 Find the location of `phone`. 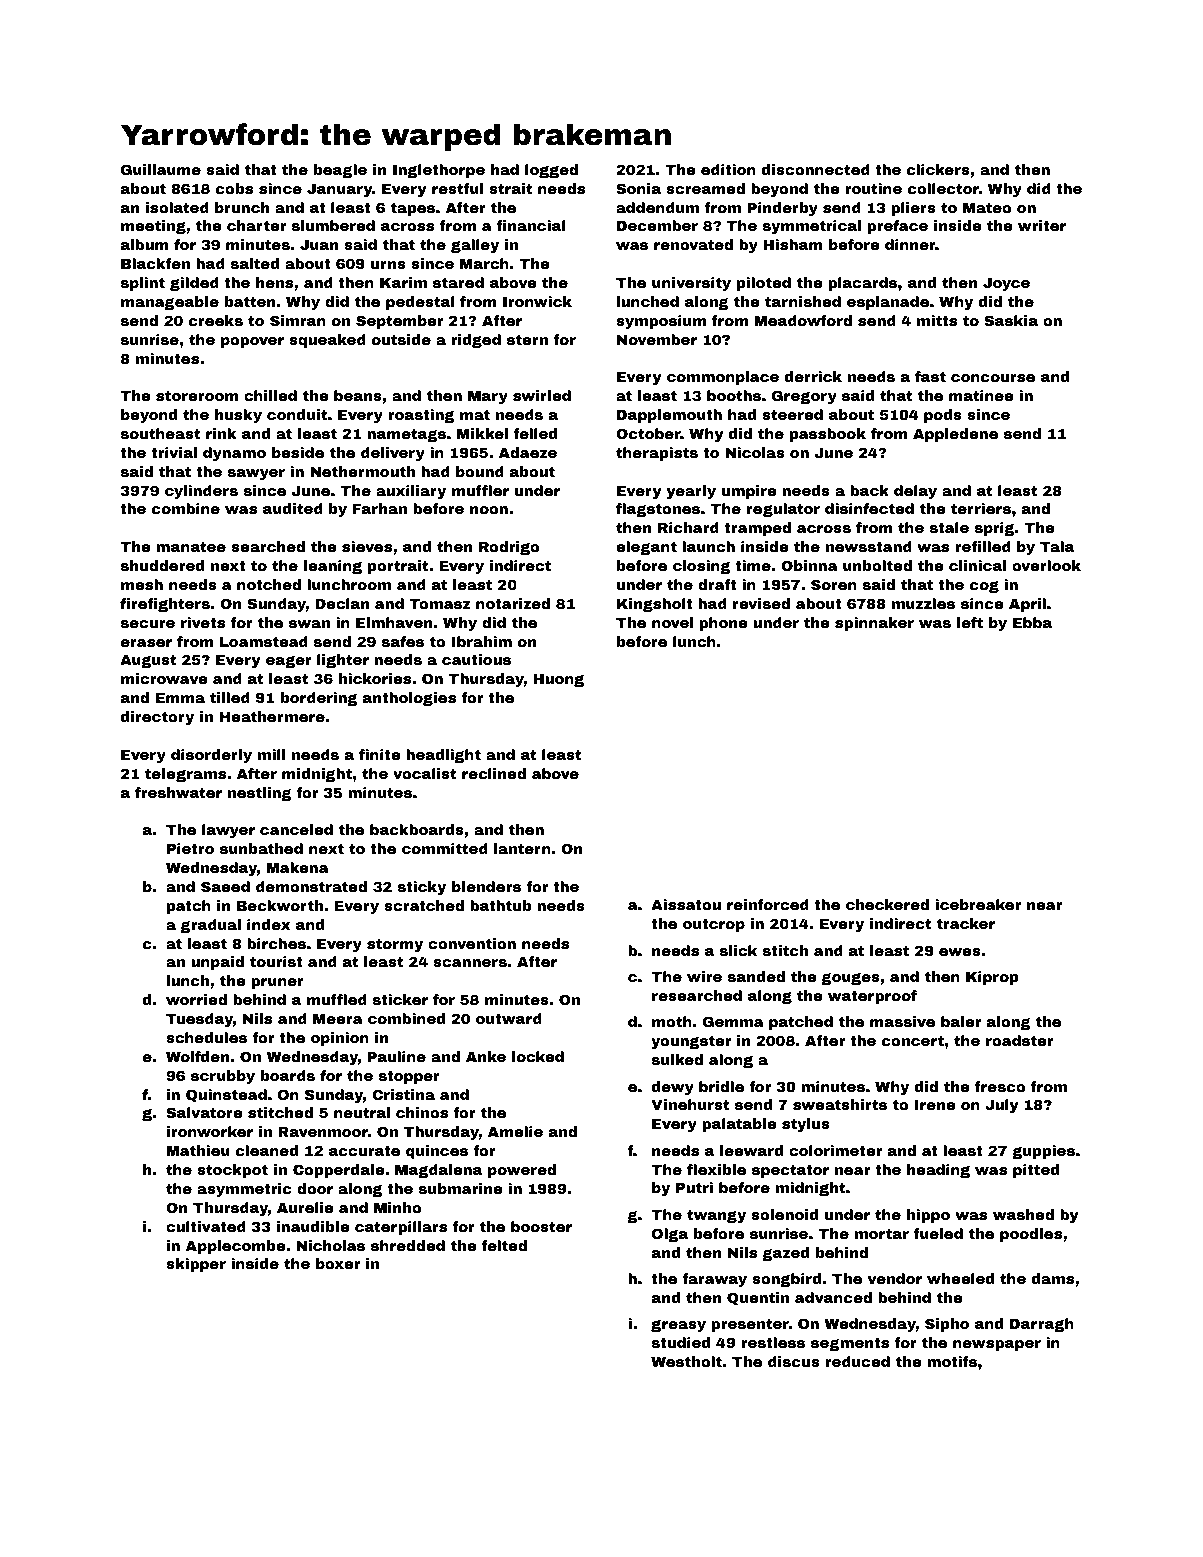

phone is located at coordinates (723, 624).
